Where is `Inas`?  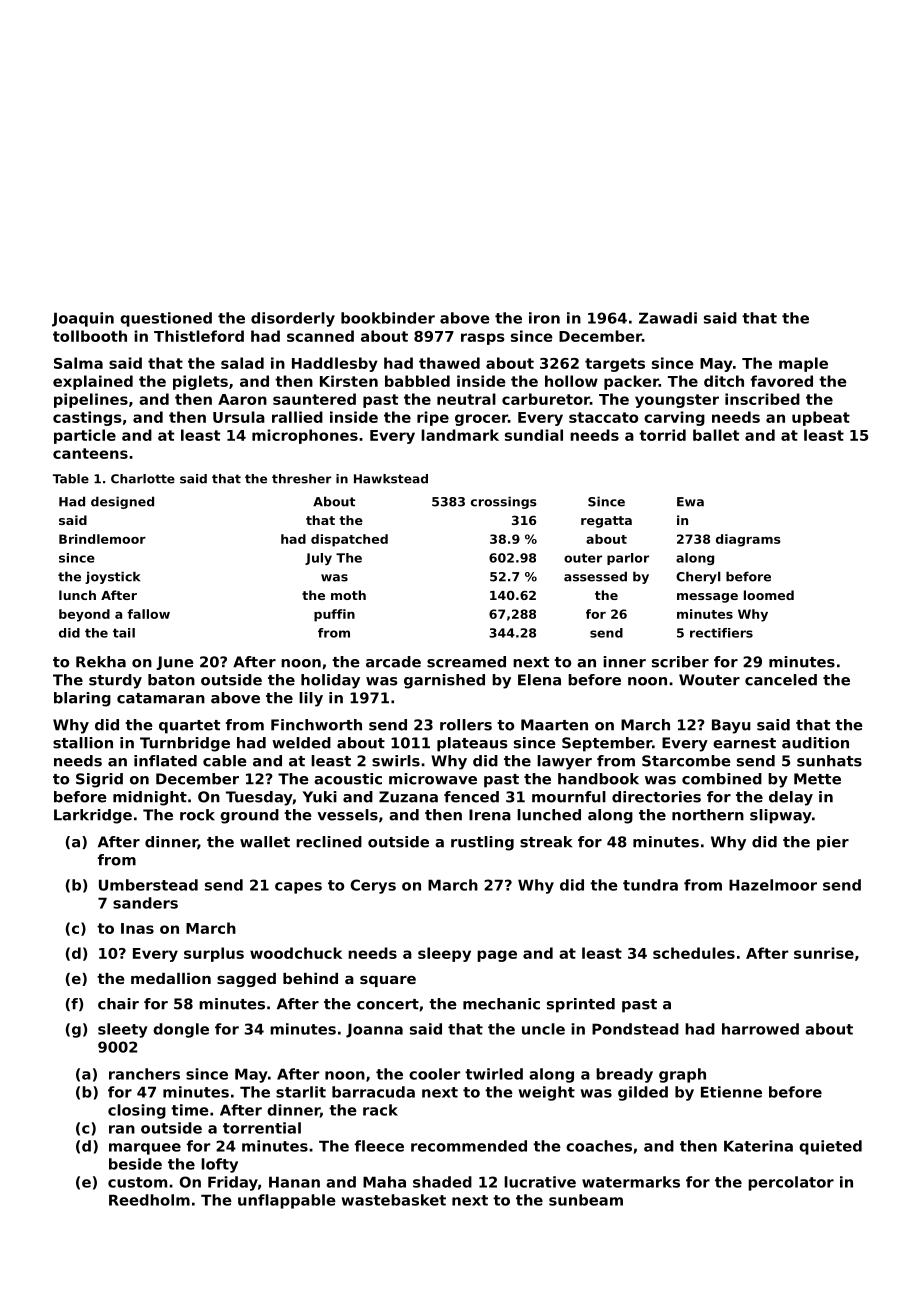
Inas is located at coordinates (137, 928).
